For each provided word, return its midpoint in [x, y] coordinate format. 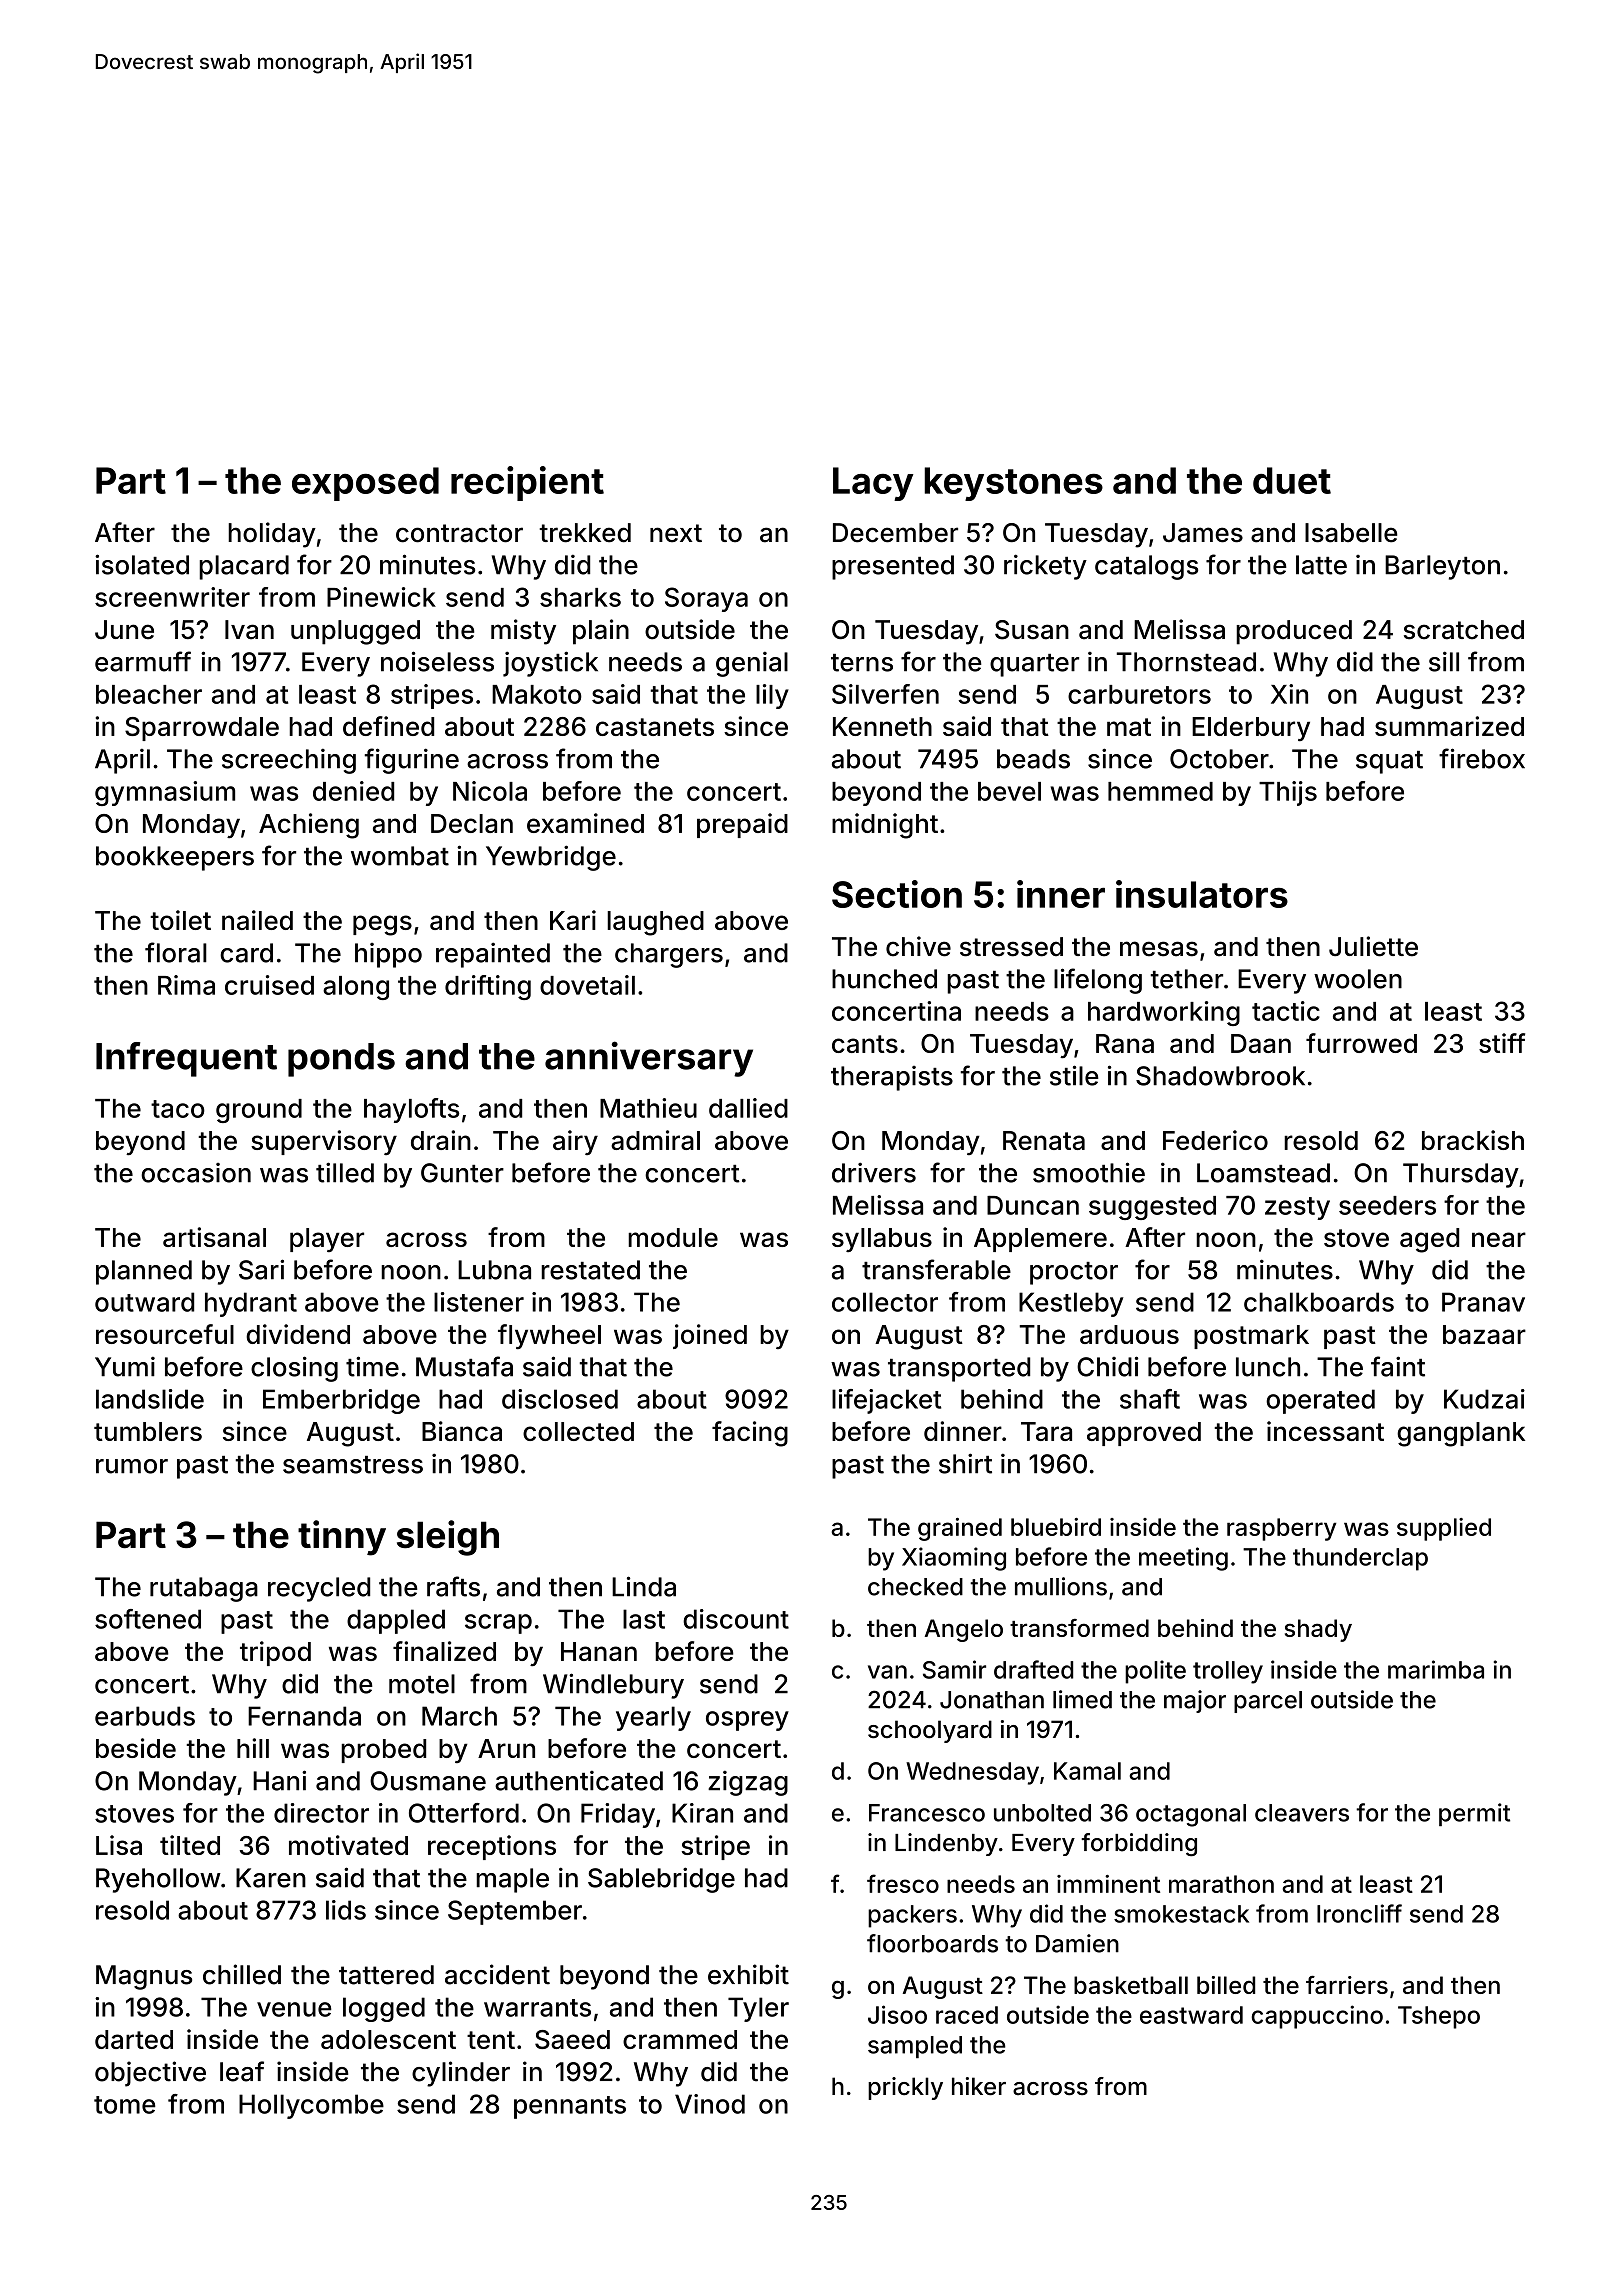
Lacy [873, 484]
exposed [365, 484]
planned [144, 1272]
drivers [874, 1172]
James [1203, 533]
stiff [1502, 1043]
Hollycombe [311, 2106]
